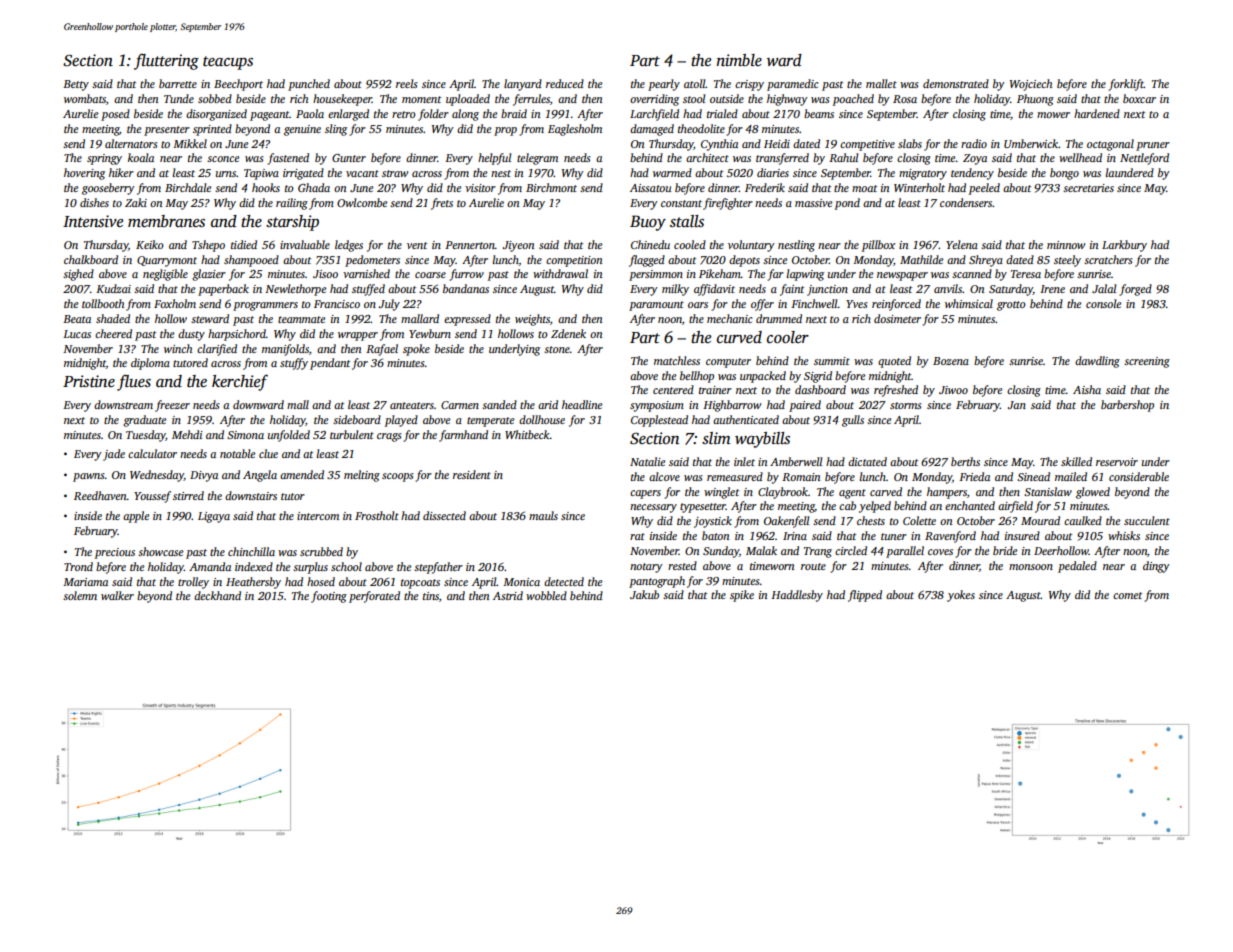 This document has width=1233, height=952. I want to click on Astrid, so click(508, 595).
